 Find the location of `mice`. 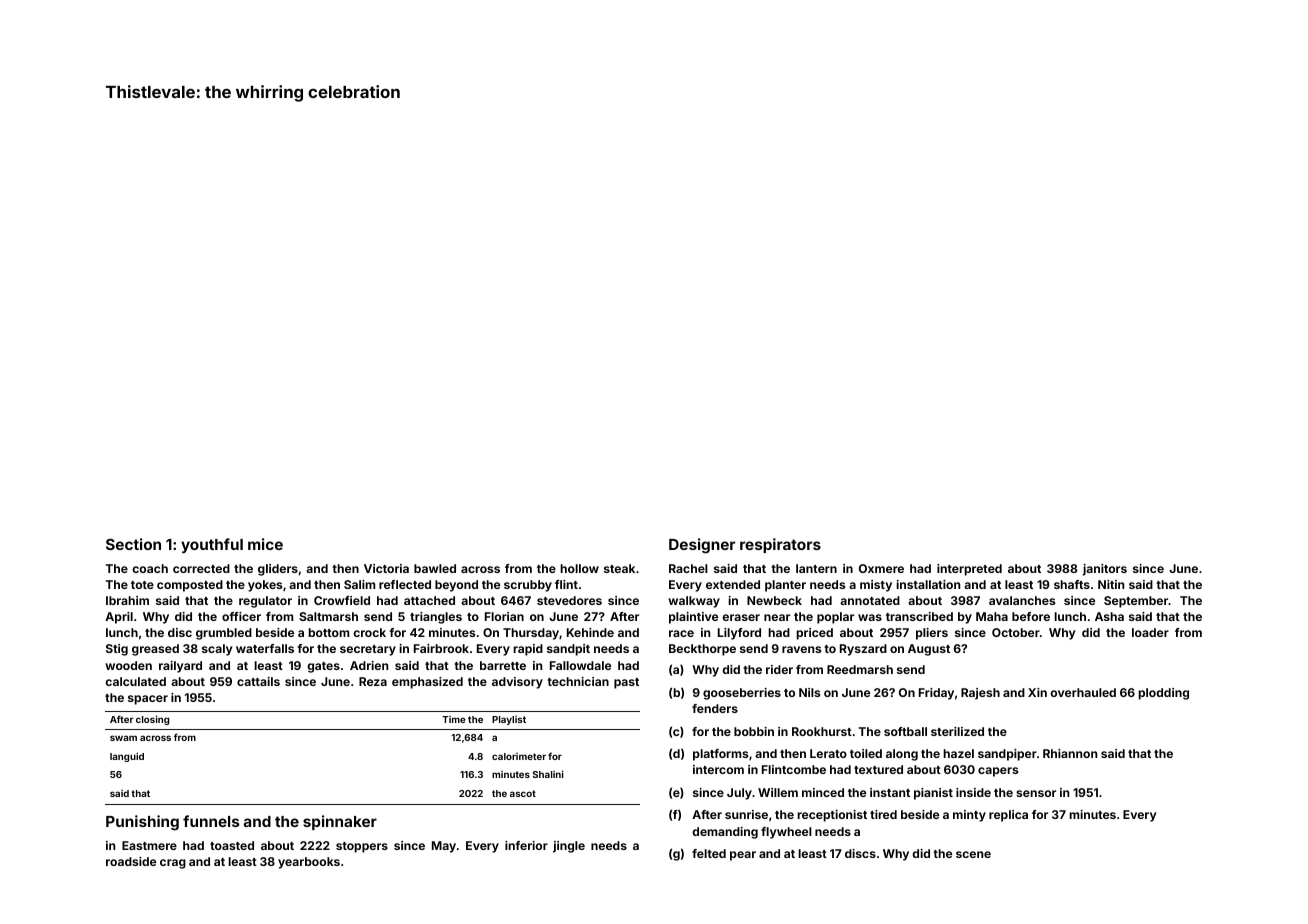

mice is located at coordinates (265, 544).
